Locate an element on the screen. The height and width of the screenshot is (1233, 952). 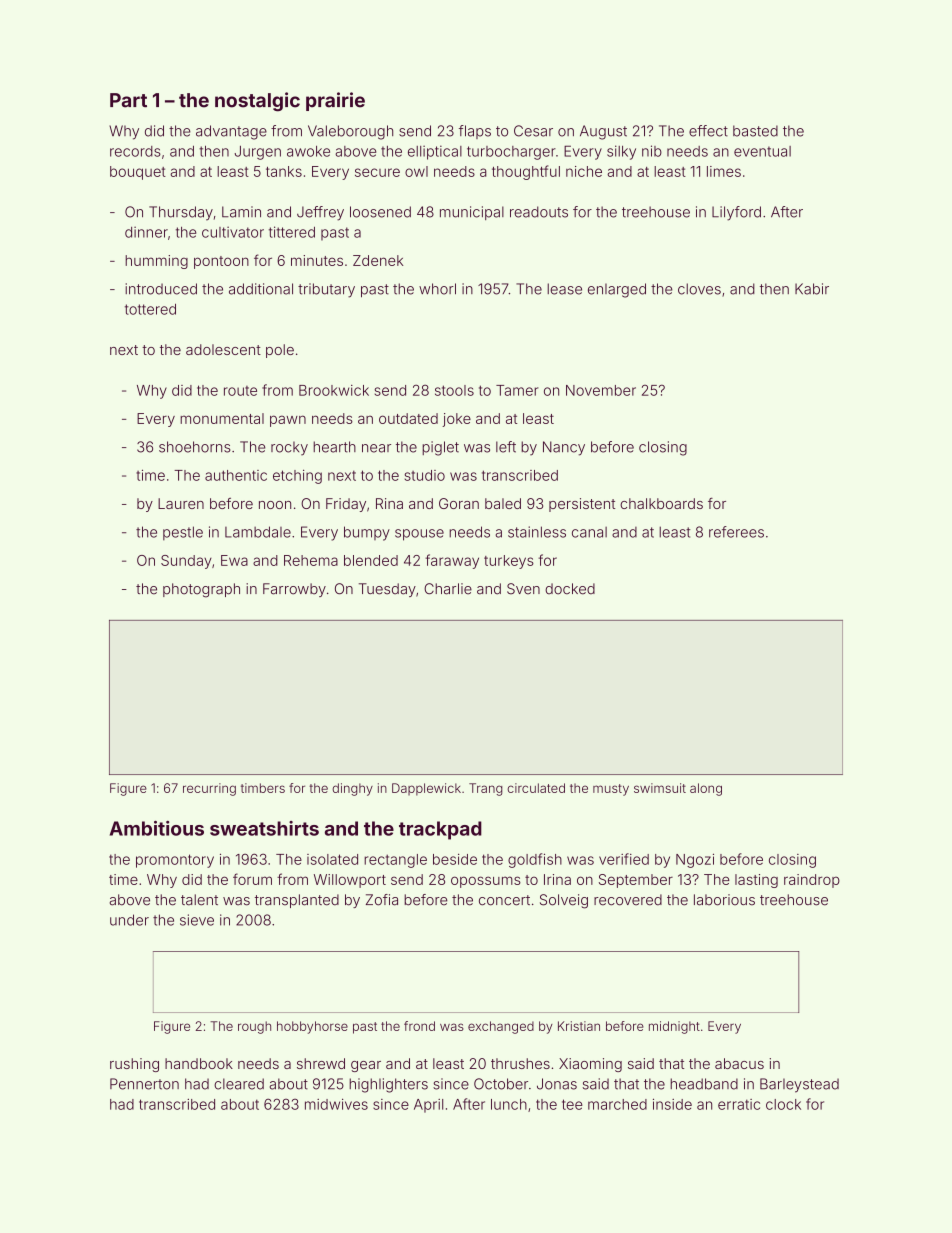
Part is located at coordinates (128, 100).
